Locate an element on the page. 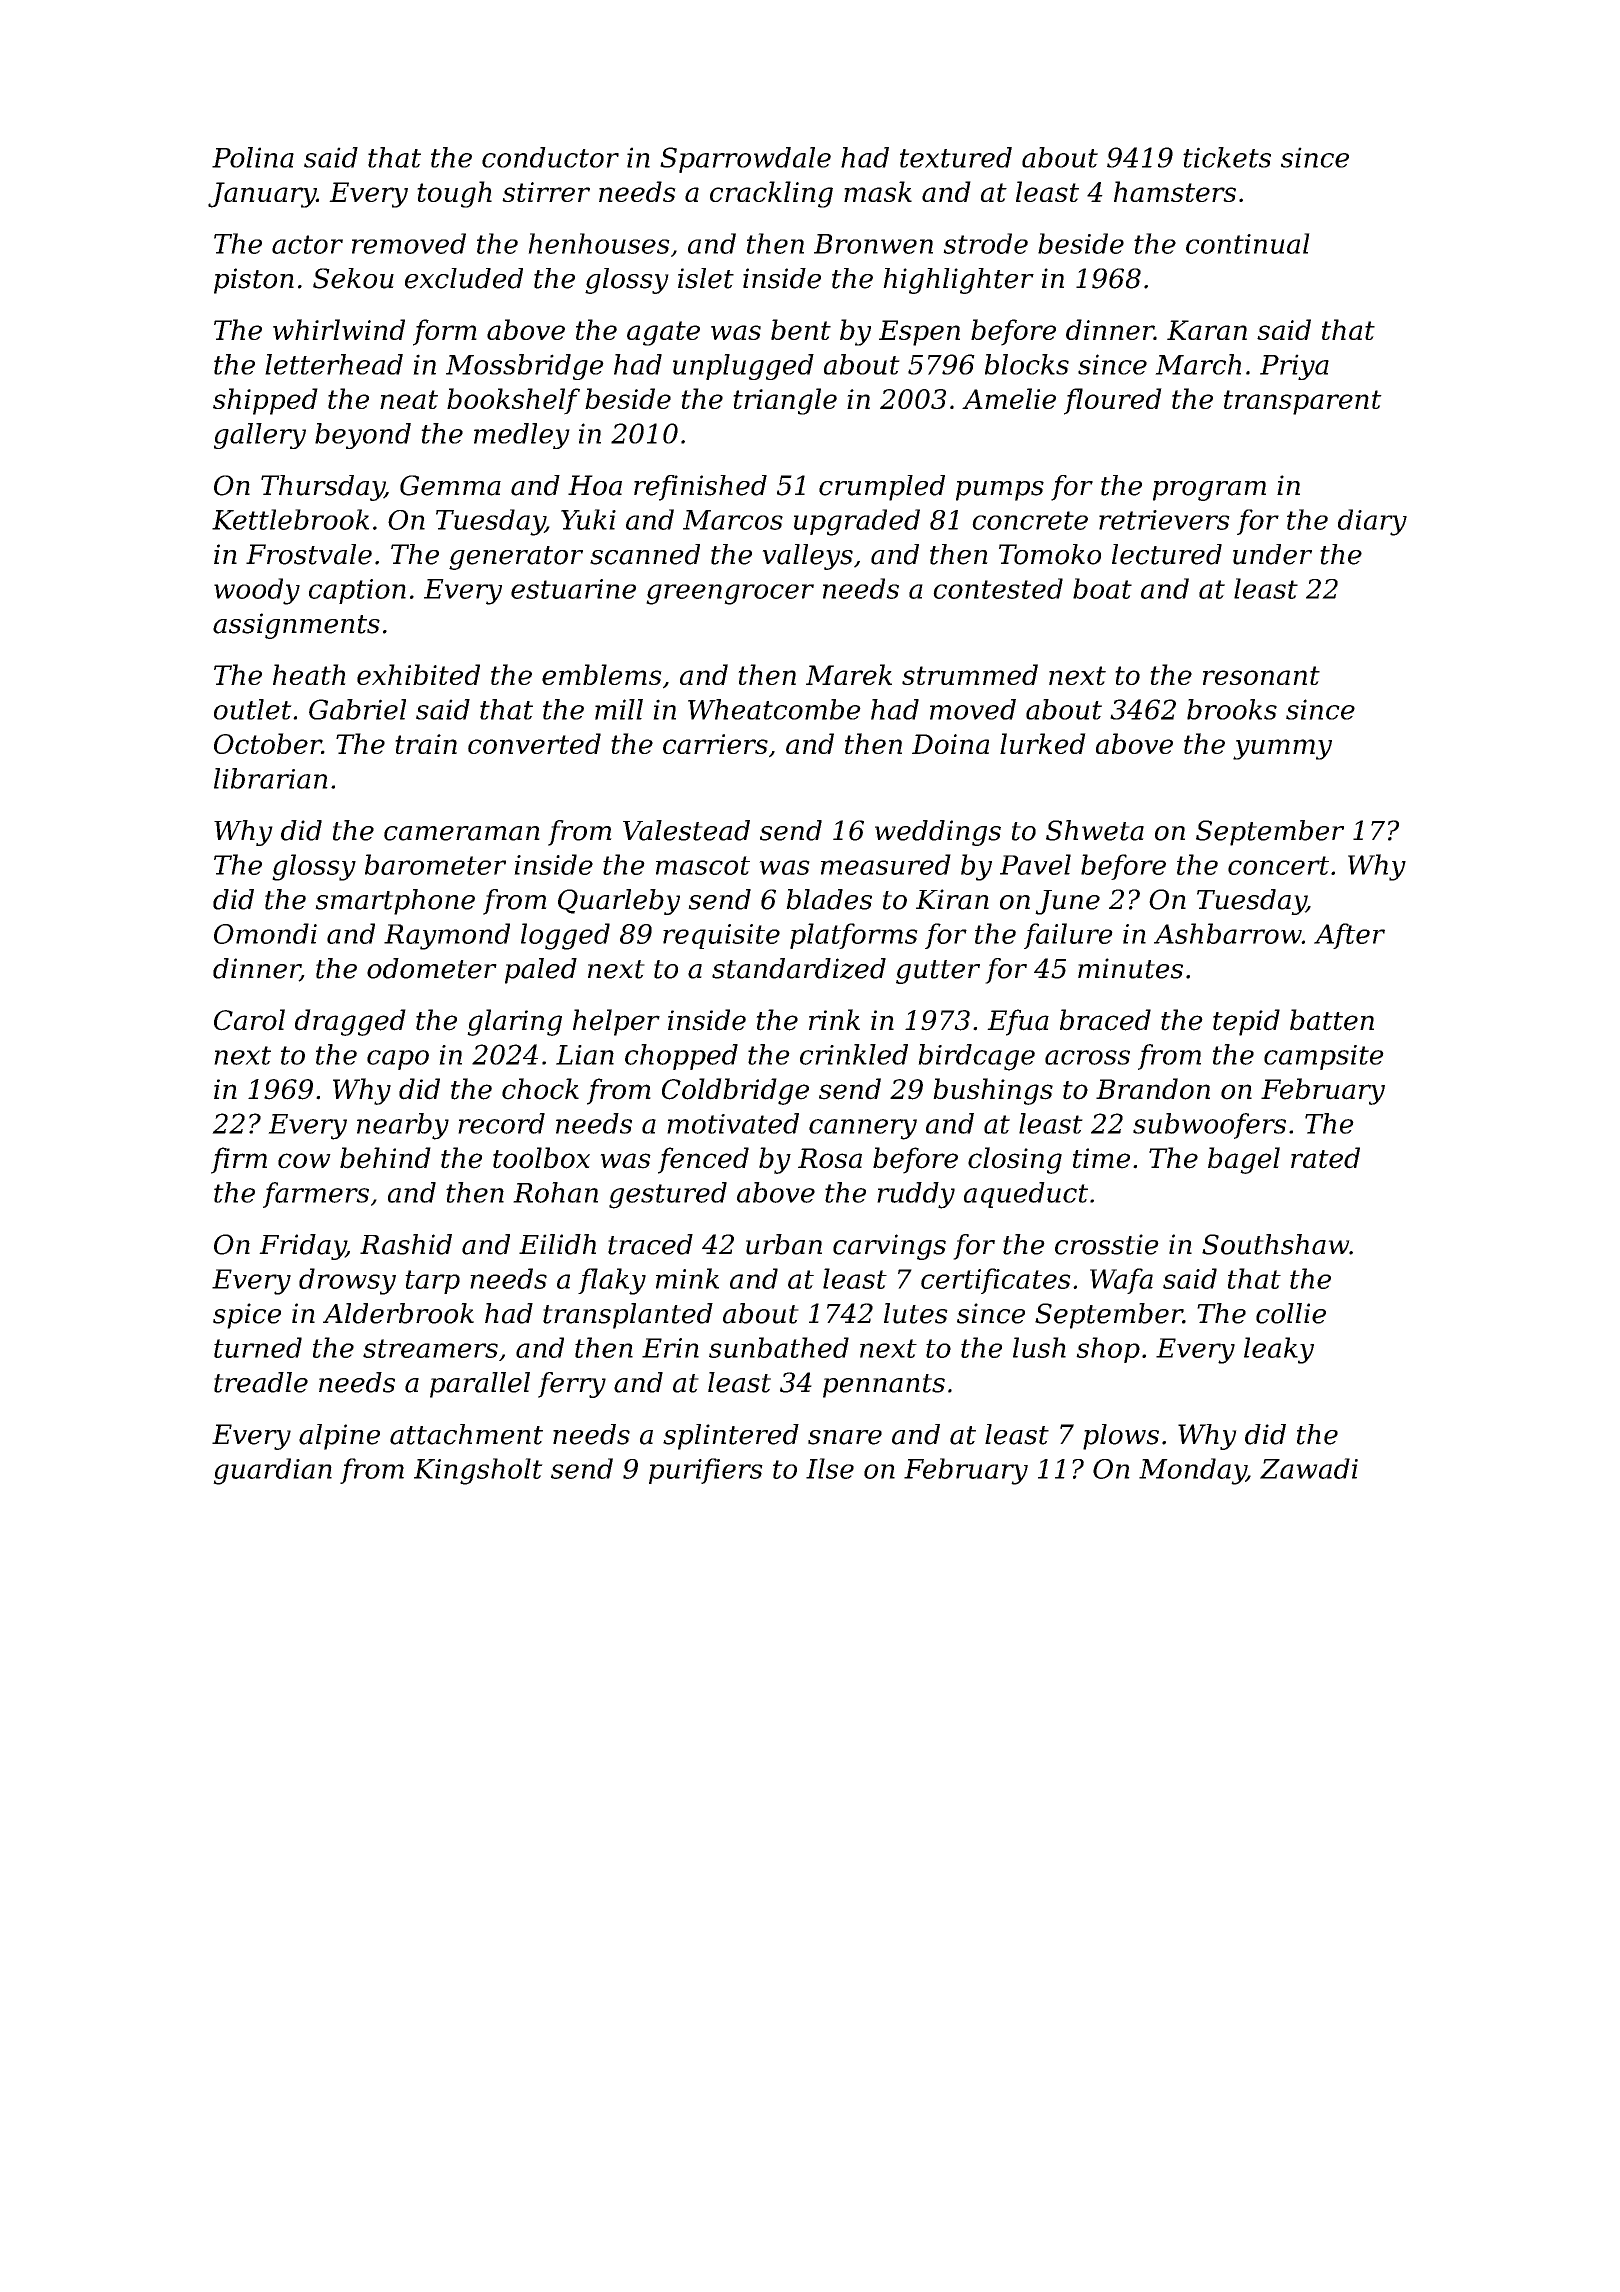 Image resolution: width=1620 pixels, height=2292 pixels. Ilse is located at coordinates (830, 1468).
